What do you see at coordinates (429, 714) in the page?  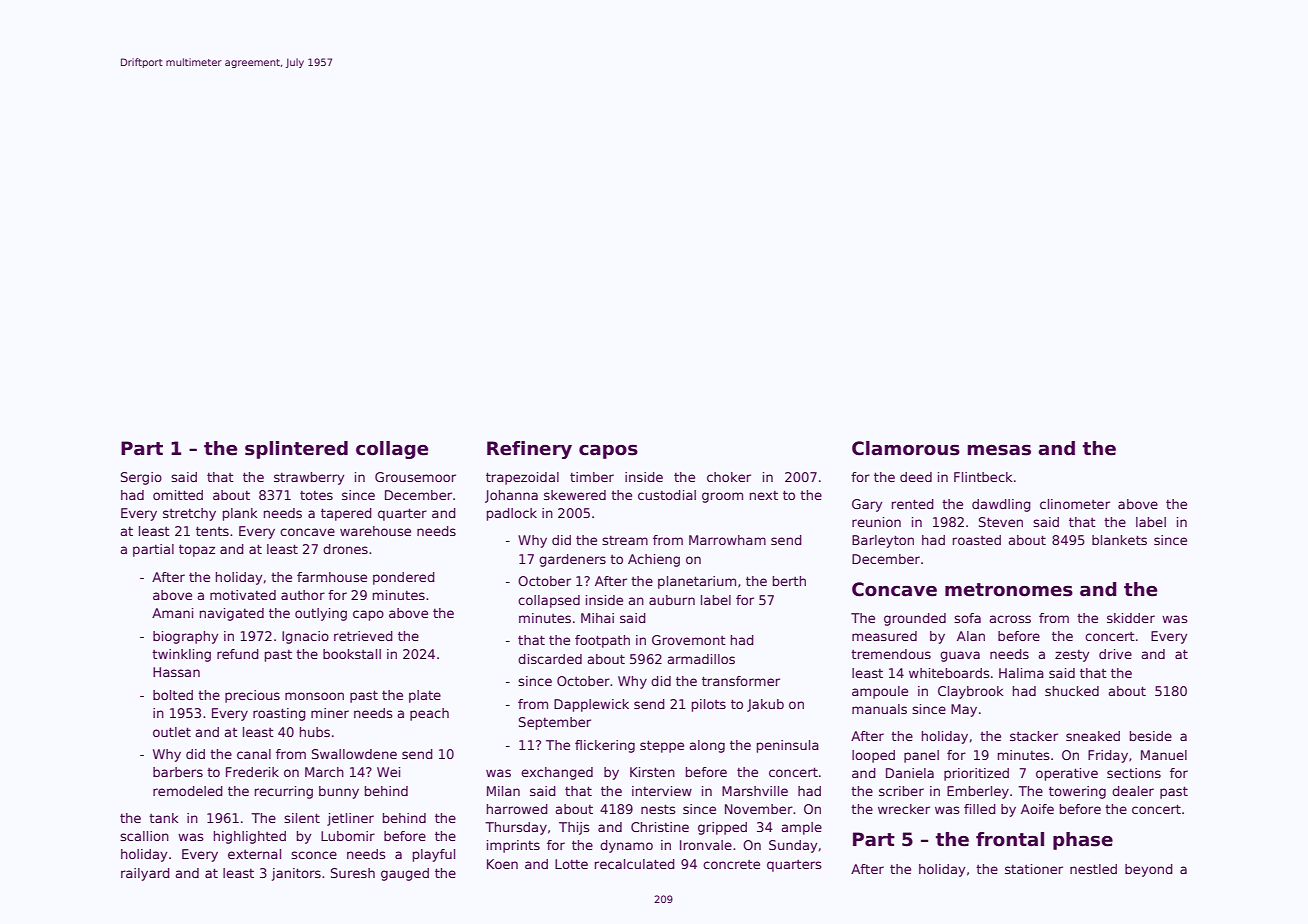 I see `peach` at bounding box center [429, 714].
